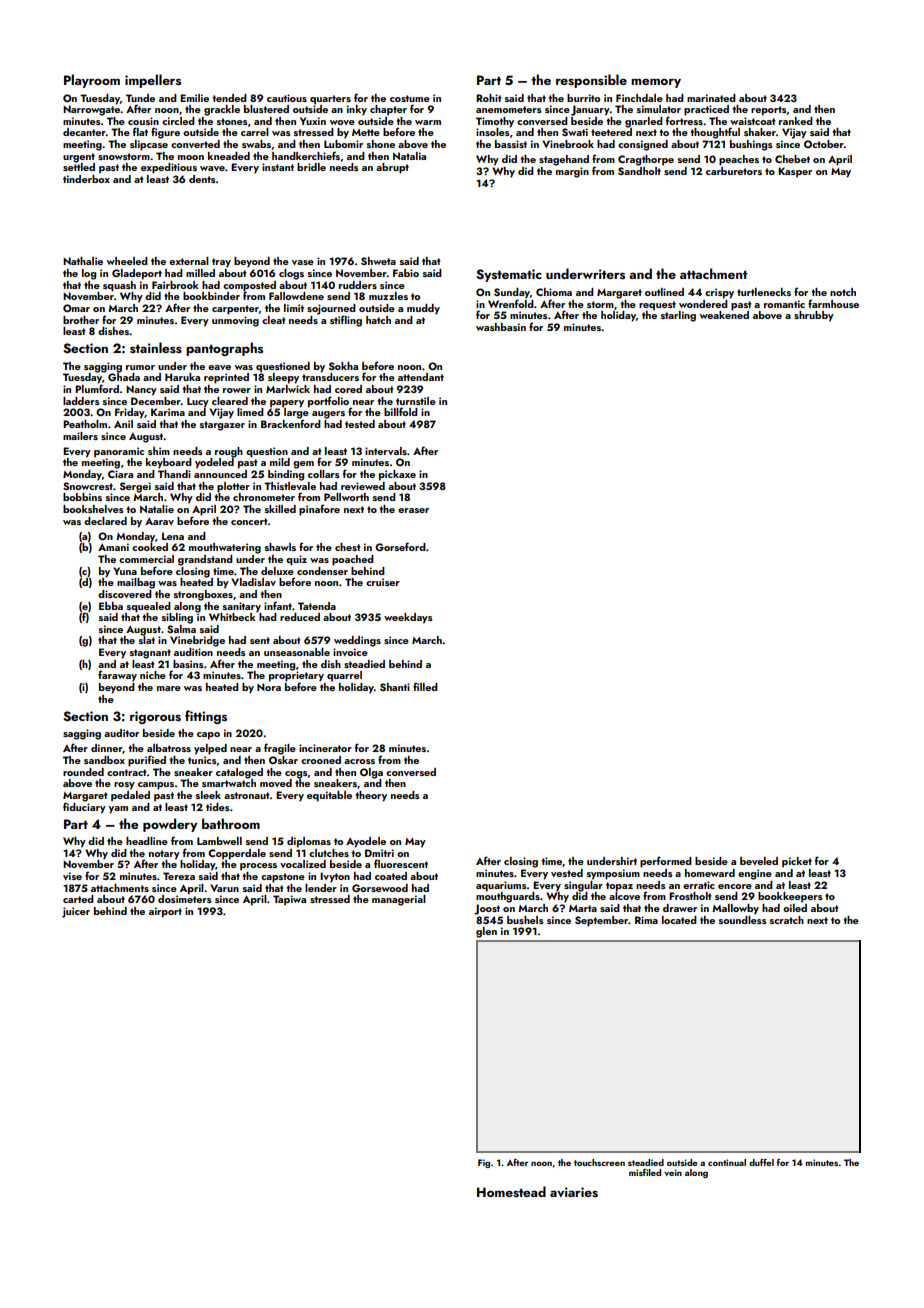  I want to click on eraser, so click(413, 510).
